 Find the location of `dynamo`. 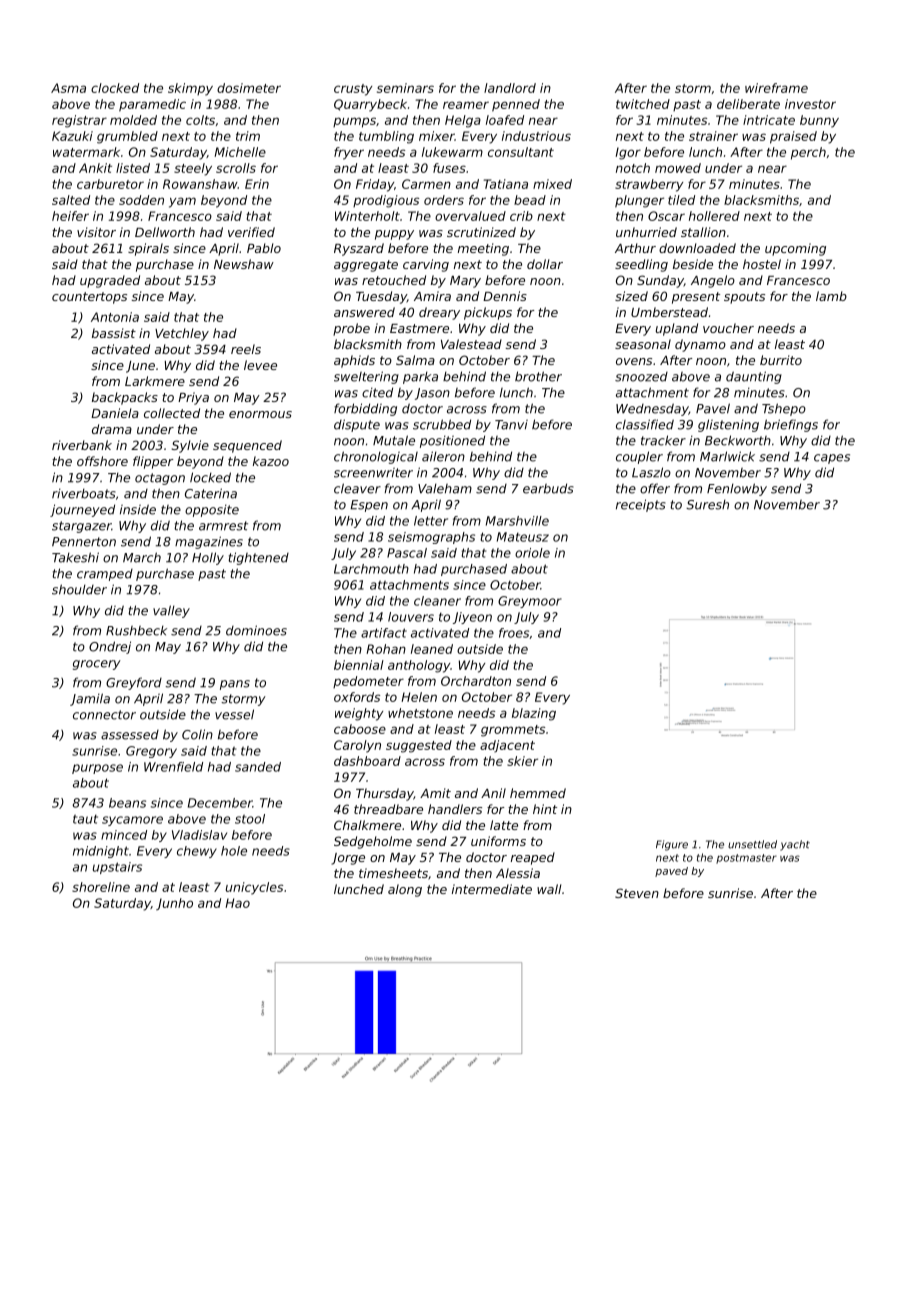

dynamo is located at coordinates (700, 345).
